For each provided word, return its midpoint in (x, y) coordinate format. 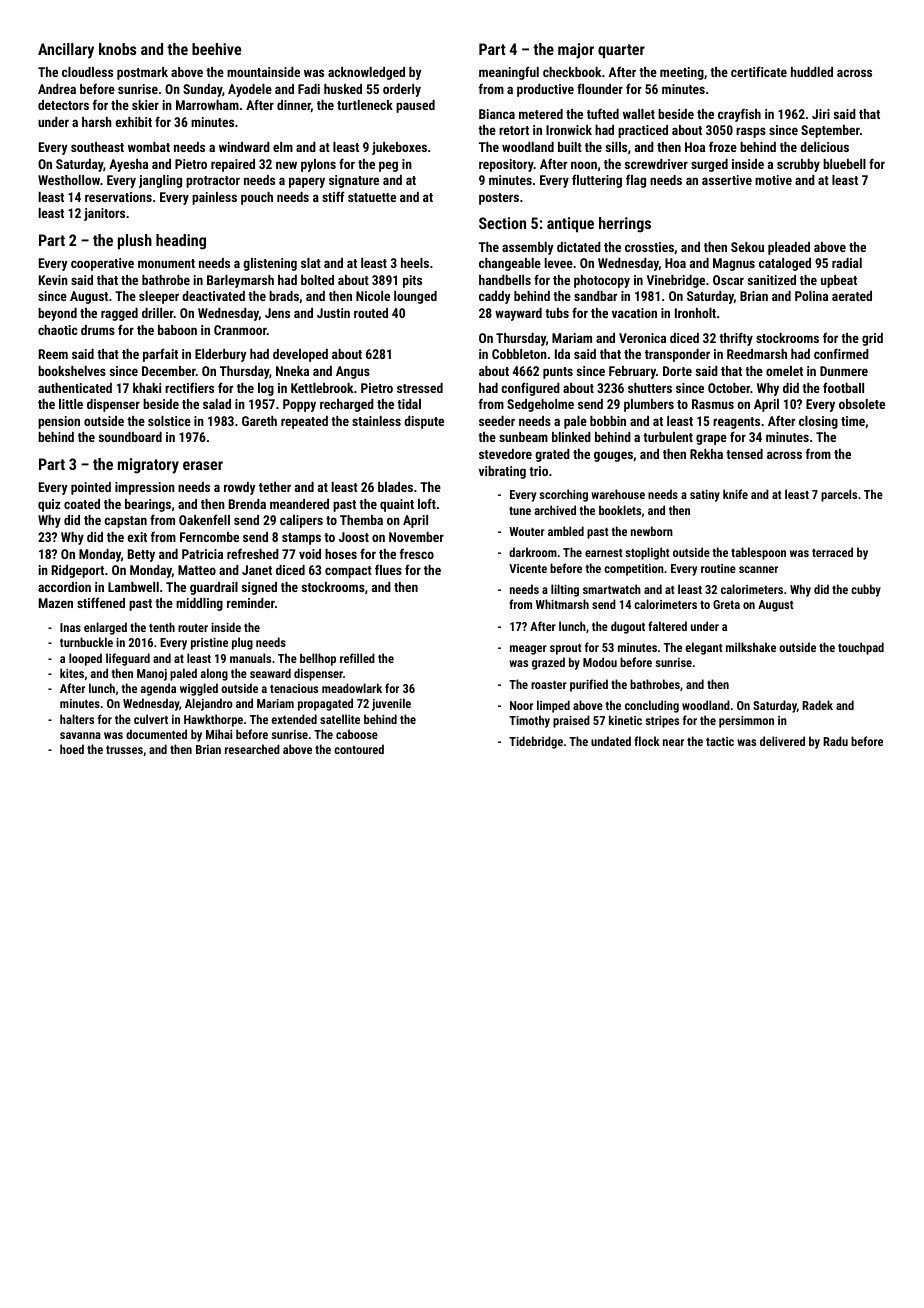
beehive (216, 49)
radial (847, 263)
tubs (557, 313)
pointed (91, 488)
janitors (104, 214)
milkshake (751, 647)
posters (499, 199)
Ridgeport (78, 571)
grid (872, 339)
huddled (812, 72)
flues (388, 569)
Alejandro (209, 704)
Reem (53, 354)
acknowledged (366, 73)
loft (427, 503)
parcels (839, 495)
